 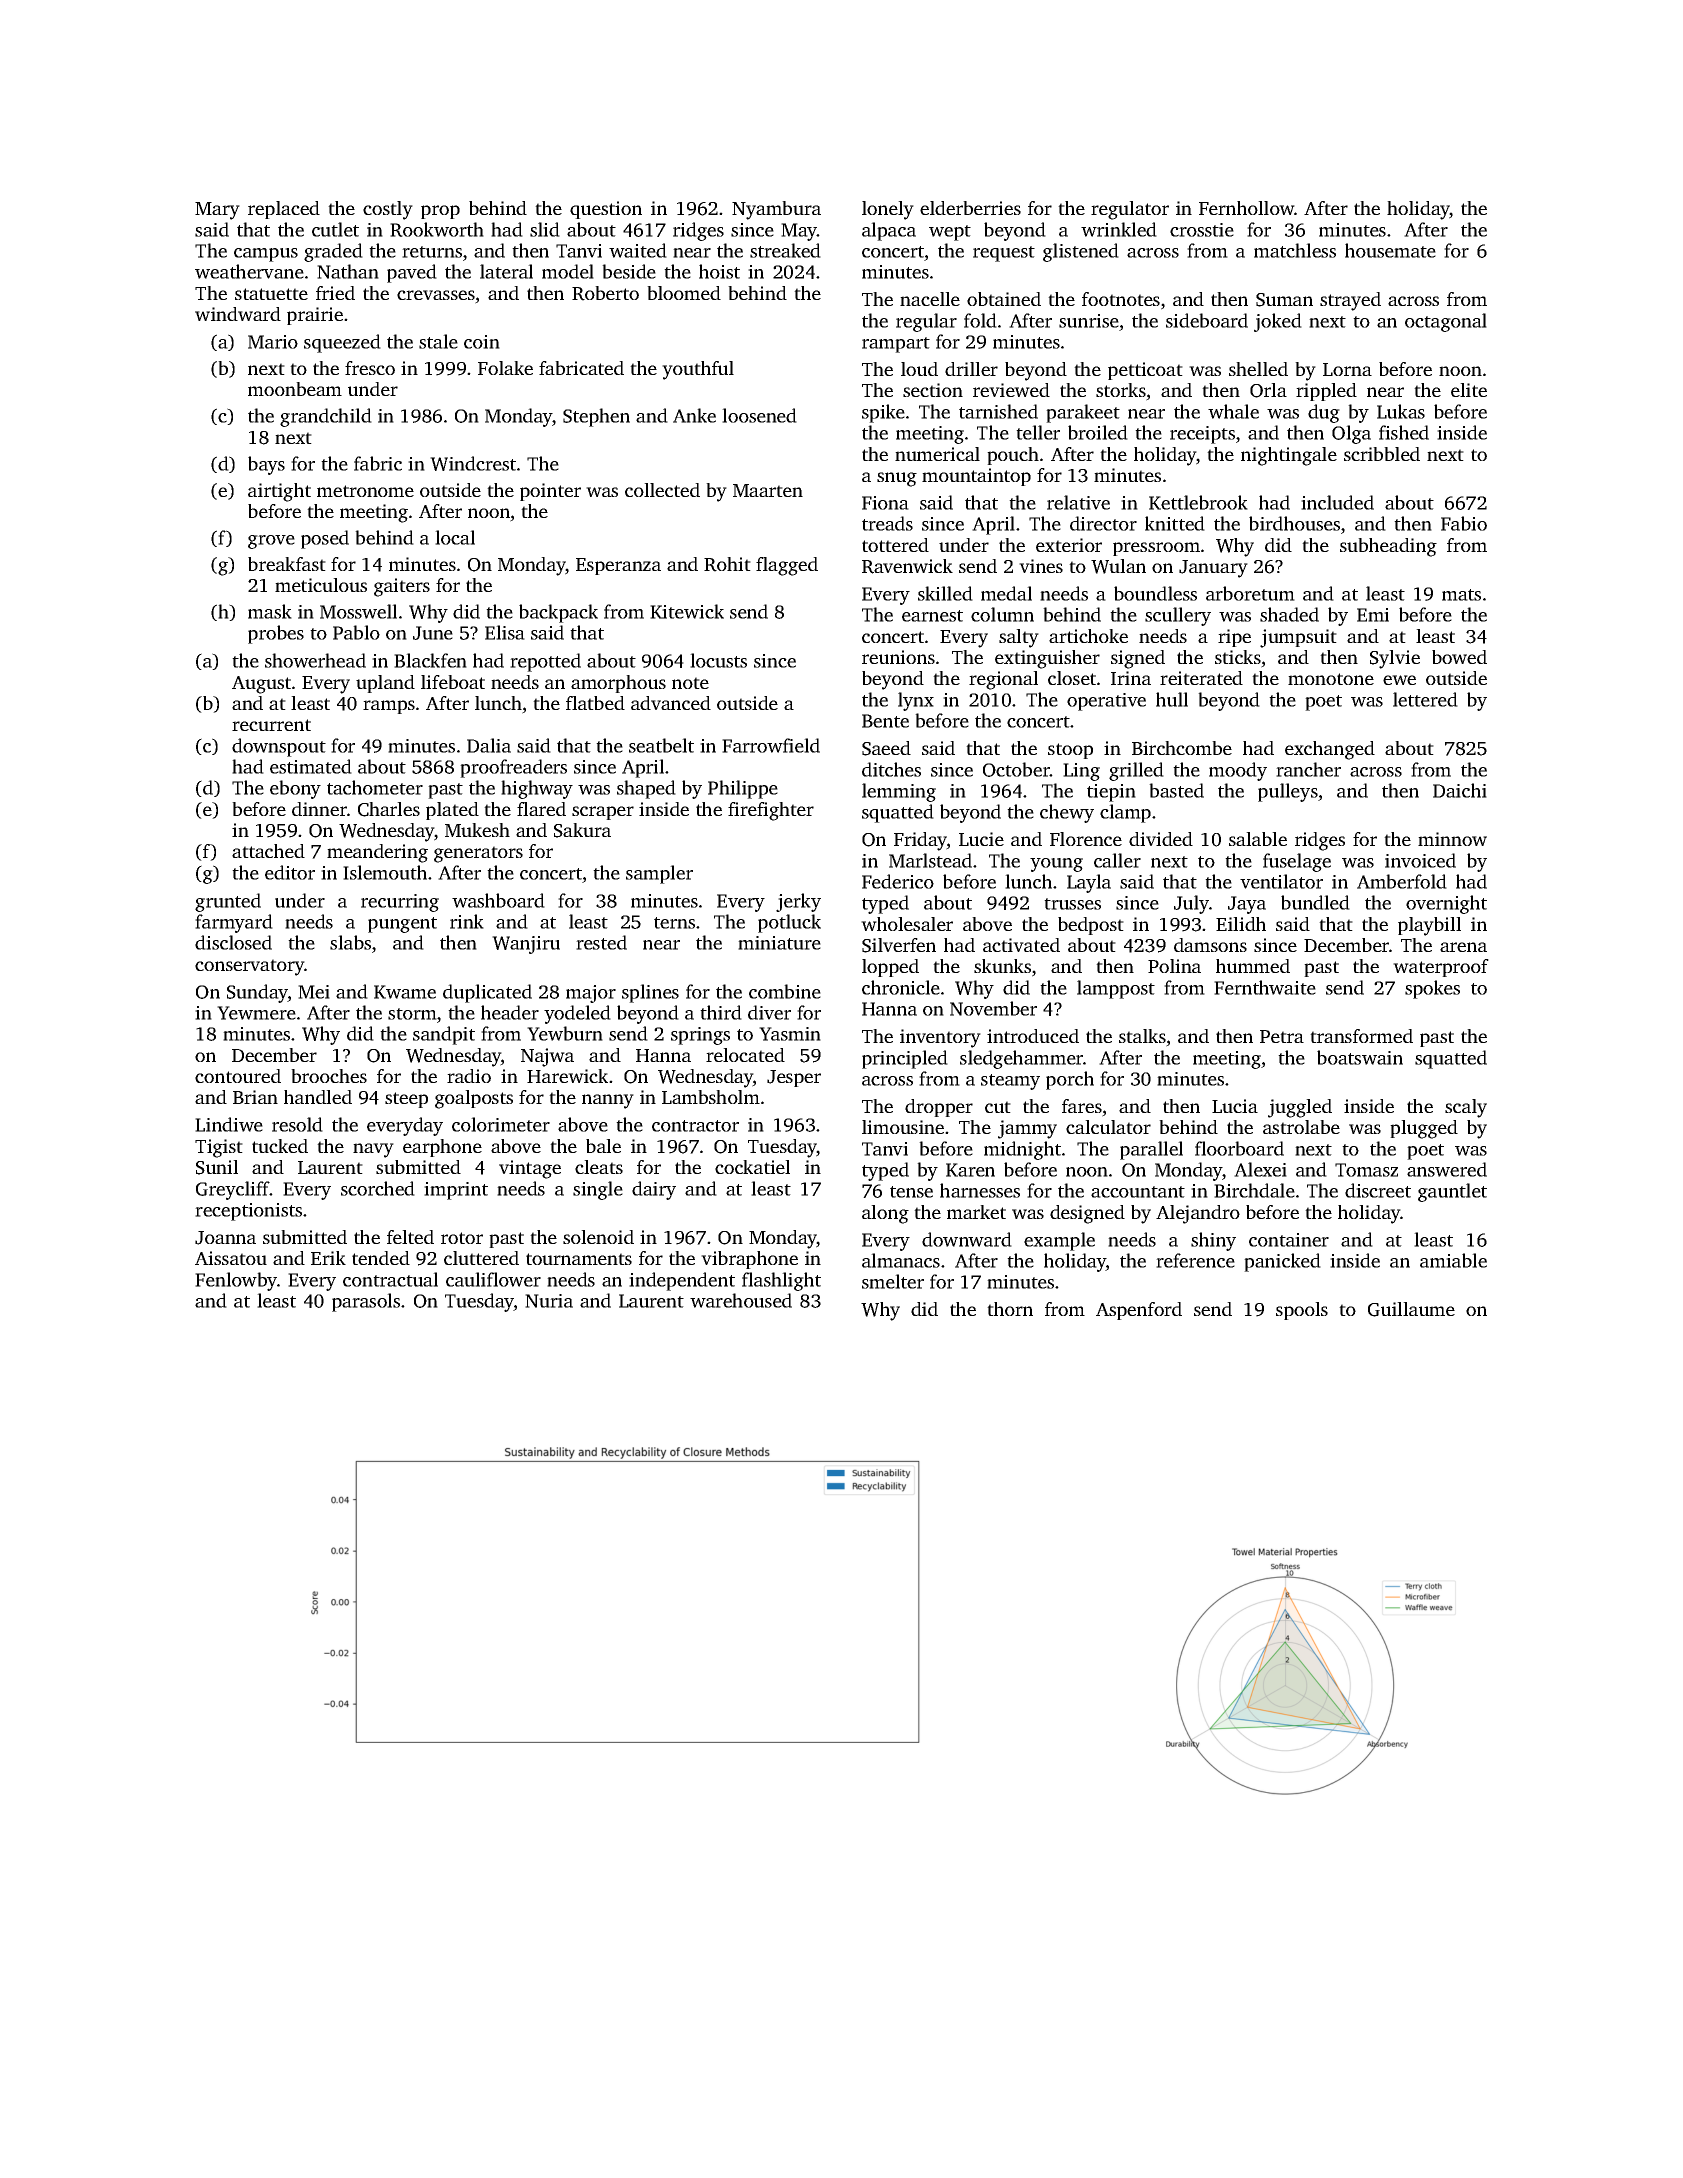 What do you see at coordinates (284, 210) in the document?
I see `replaced` at bounding box center [284, 210].
